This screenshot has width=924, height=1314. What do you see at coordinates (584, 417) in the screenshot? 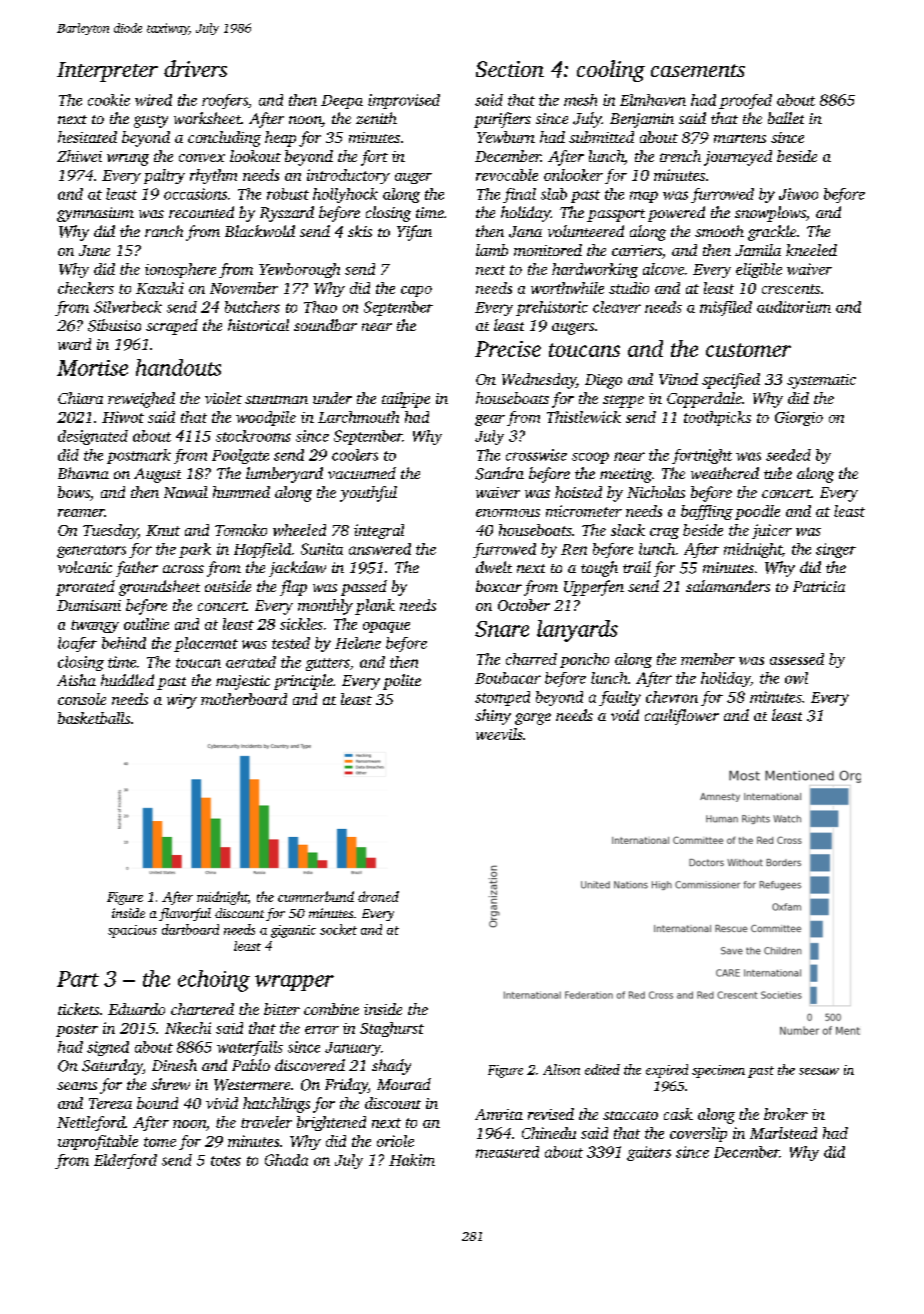
I see `Thistlewick` at bounding box center [584, 417].
